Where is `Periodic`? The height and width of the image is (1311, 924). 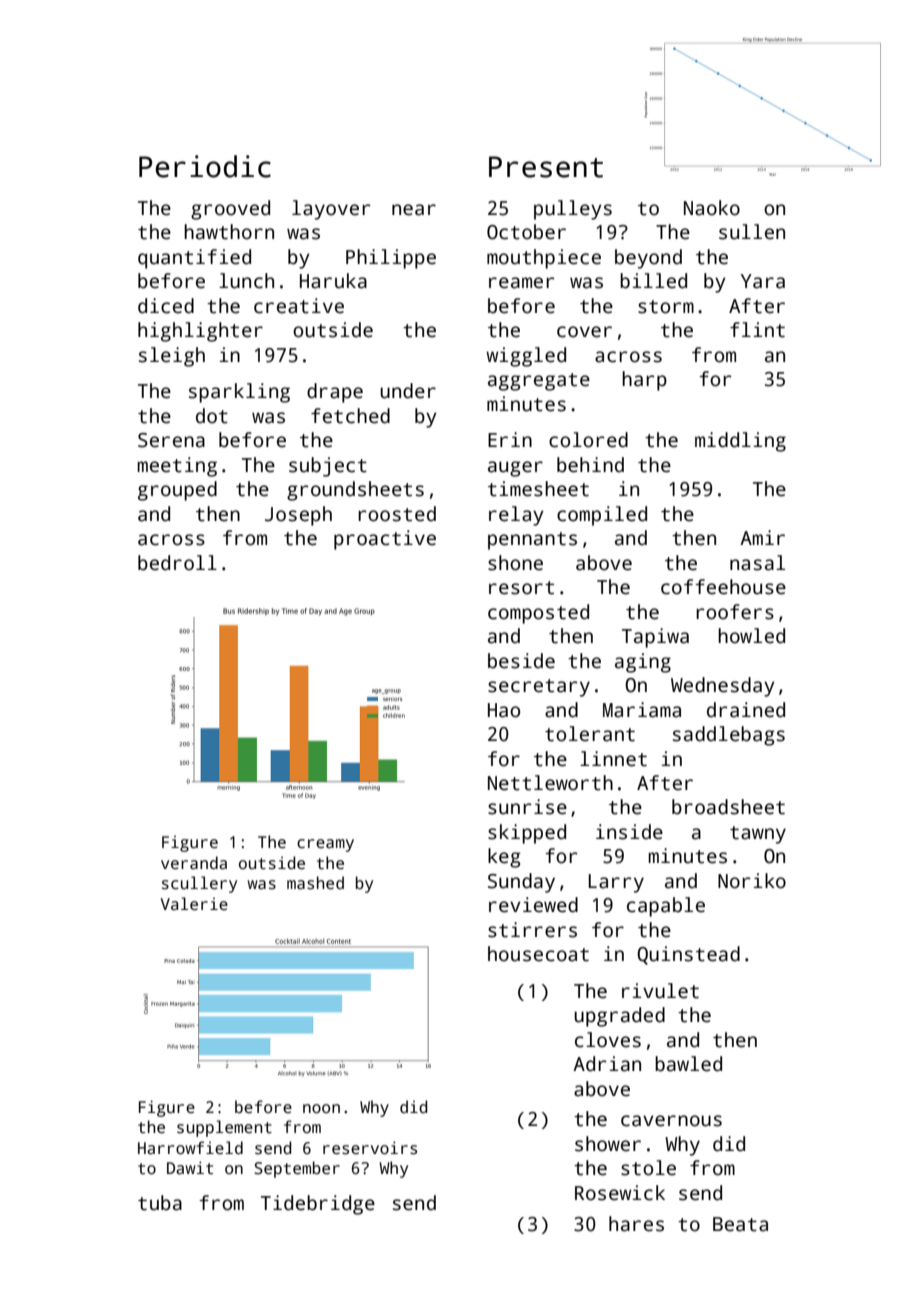
Periodic is located at coordinates (205, 166).
